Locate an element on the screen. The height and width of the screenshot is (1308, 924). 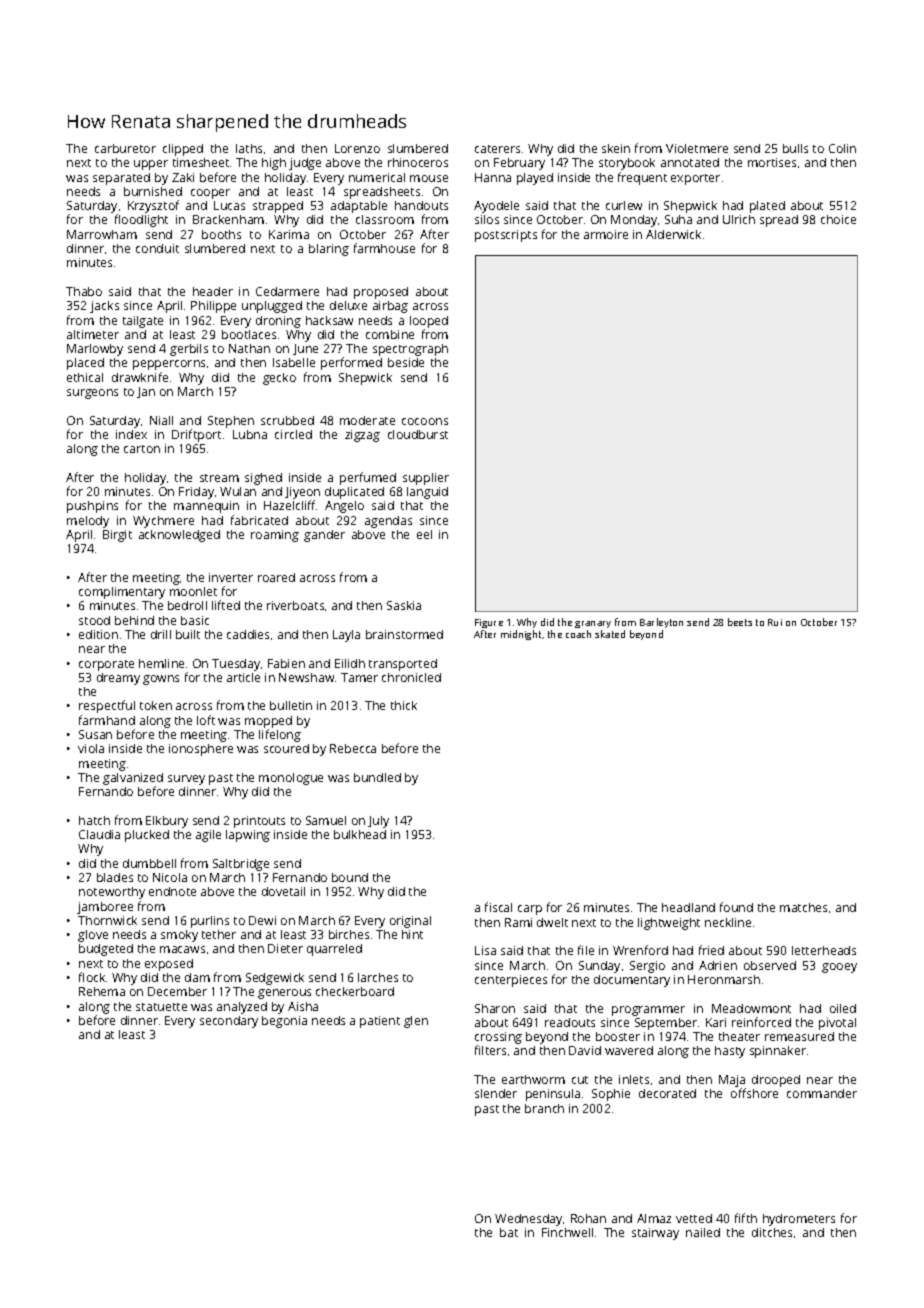
Lucas is located at coordinates (229, 205).
